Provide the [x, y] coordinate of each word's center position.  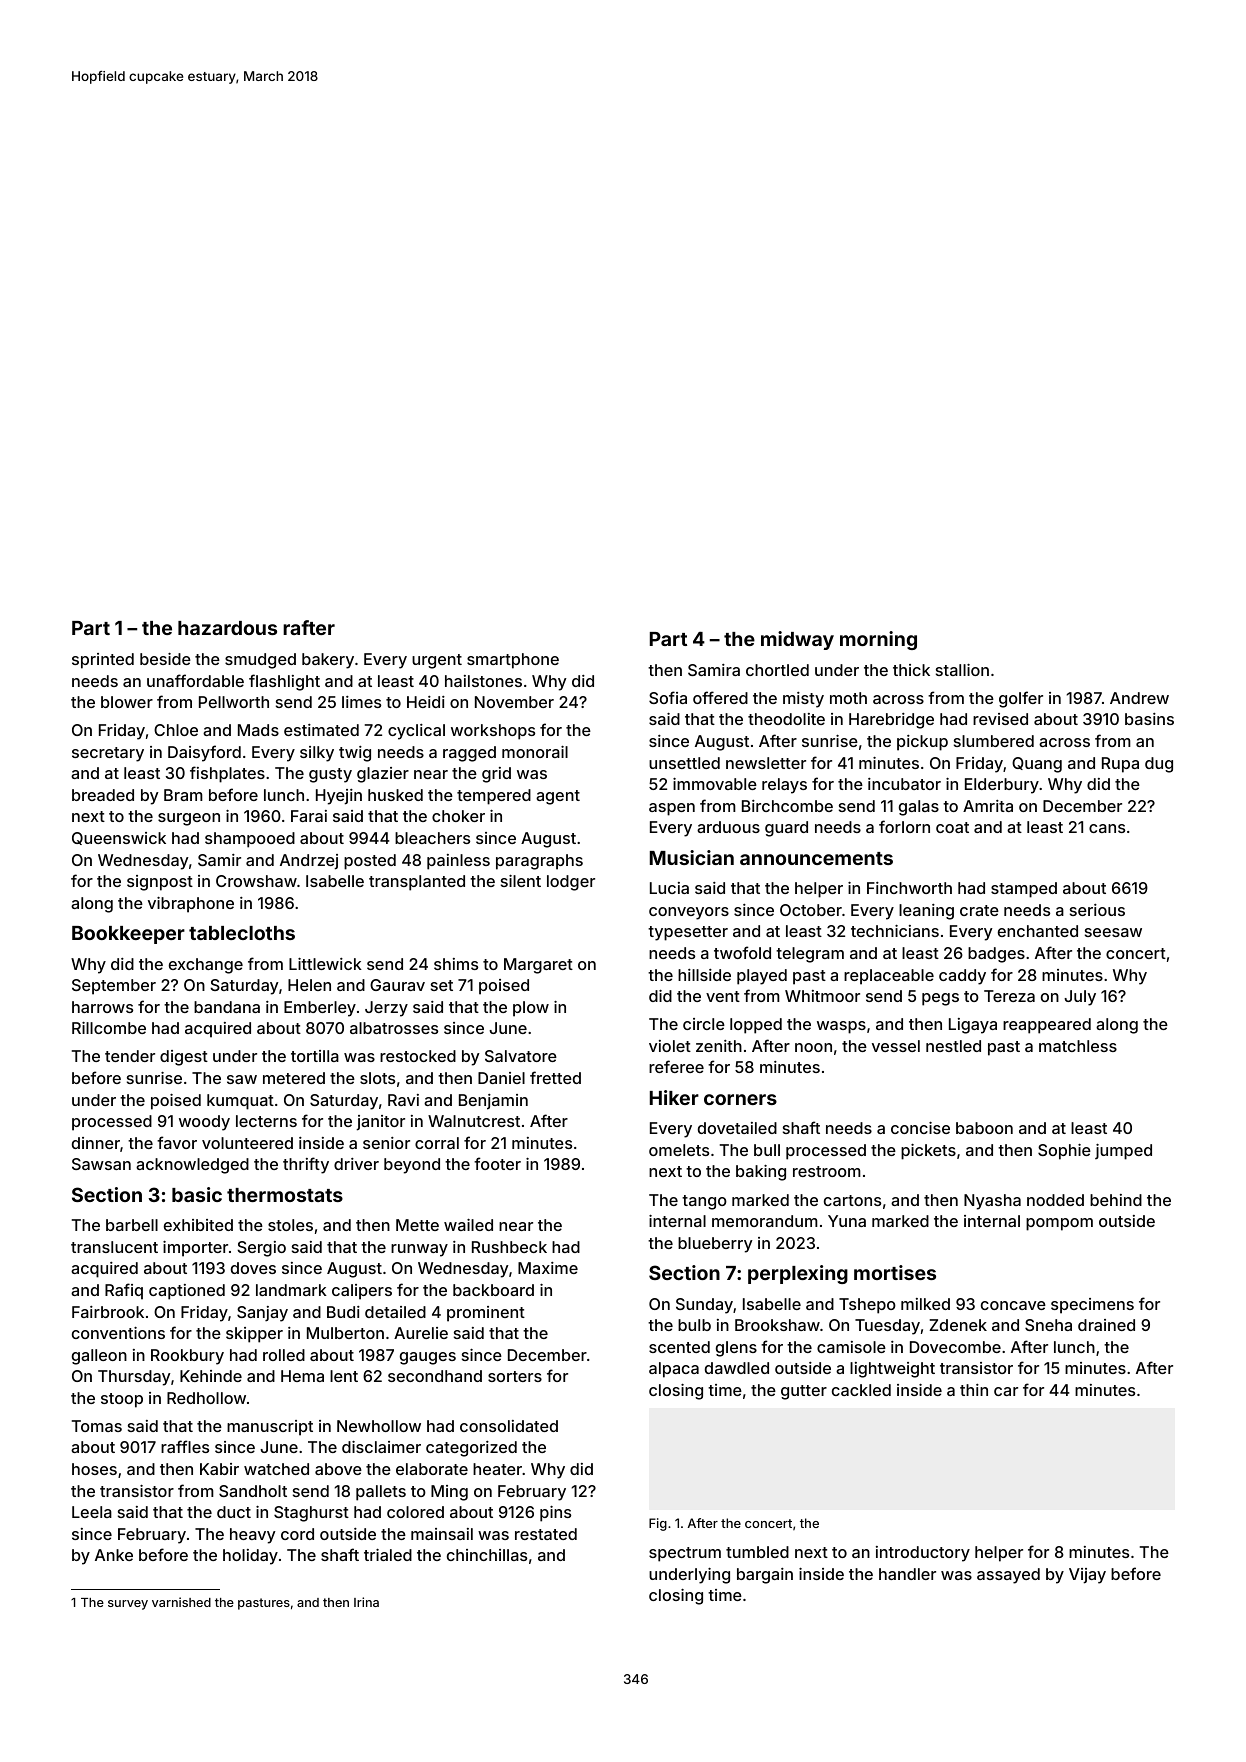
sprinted [103, 661]
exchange [206, 966]
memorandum [765, 1221]
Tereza [1009, 996]
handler [907, 1574]
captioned [187, 1292]
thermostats [285, 1195]
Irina [366, 1602]
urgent [437, 661]
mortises [895, 1272]
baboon [984, 1128]
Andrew [1139, 698]
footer [497, 1163]
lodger [571, 883]
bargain [765, 1576]
